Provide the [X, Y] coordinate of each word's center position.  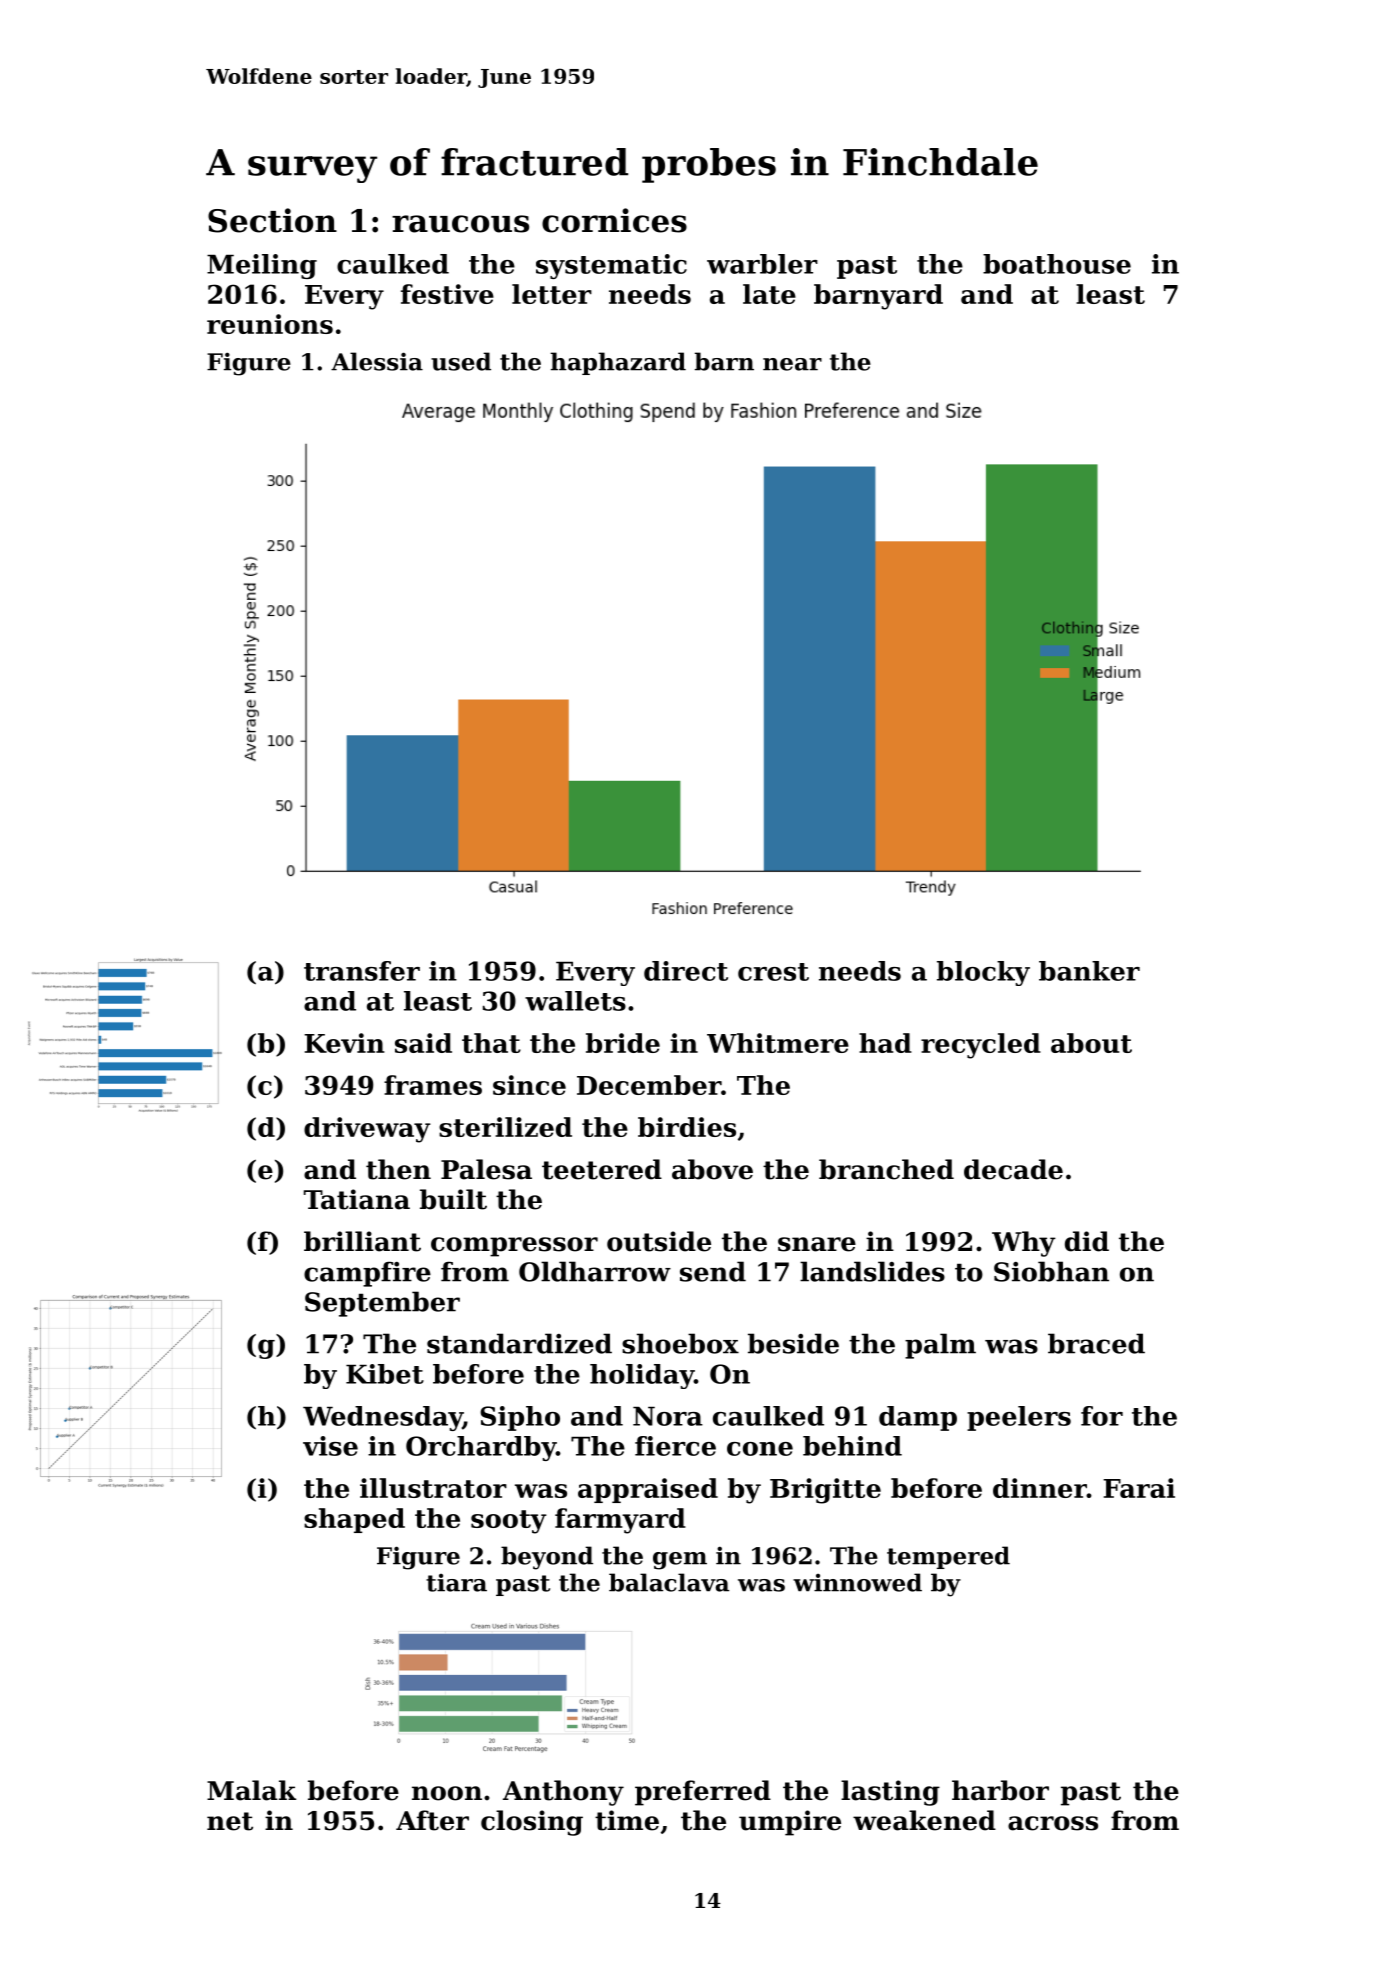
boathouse [1057, 264]
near [792, 364]
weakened [924, 1820]
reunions [270, 324]
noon [447, 1793]
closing [532, 1823]
